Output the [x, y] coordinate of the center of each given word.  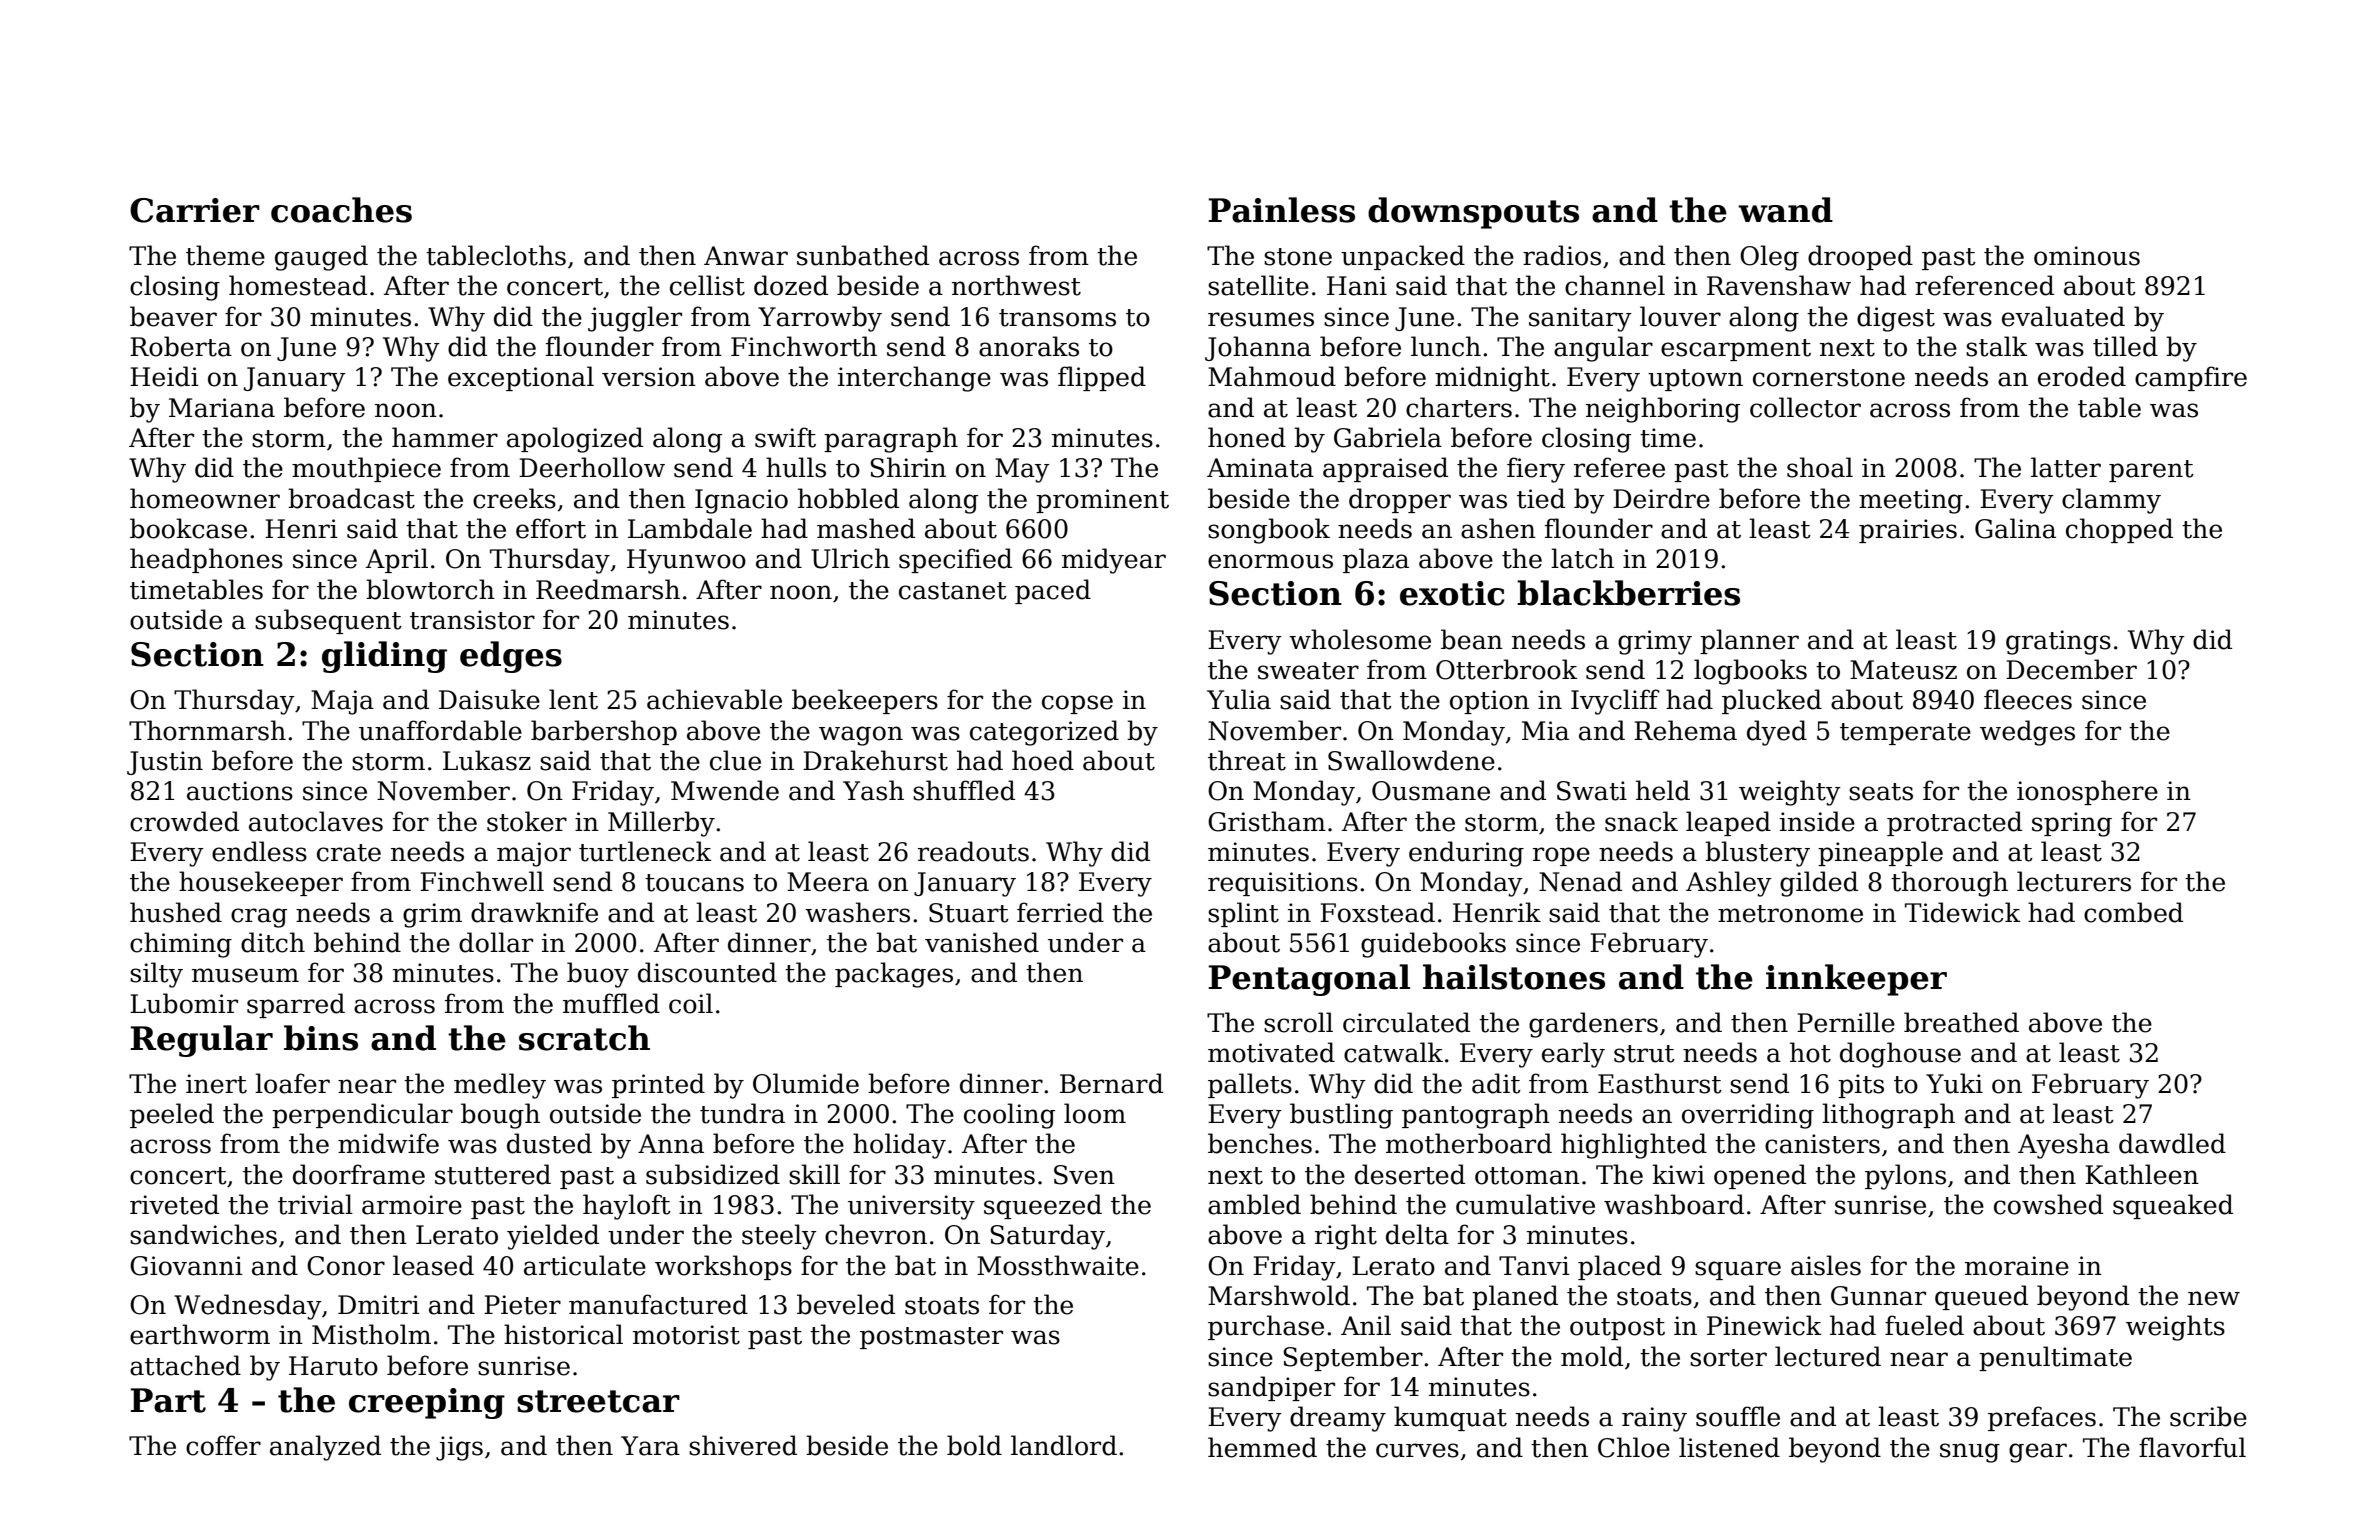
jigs [459, 1448]
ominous [2087, 256]
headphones [206, 560]
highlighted [1634, 1146]
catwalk [1393, 1052]
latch [1582, 558]
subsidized [713, 1174]
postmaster [931, 1338]
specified [955, 560]
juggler [635, 319]
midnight [1492, 379]
